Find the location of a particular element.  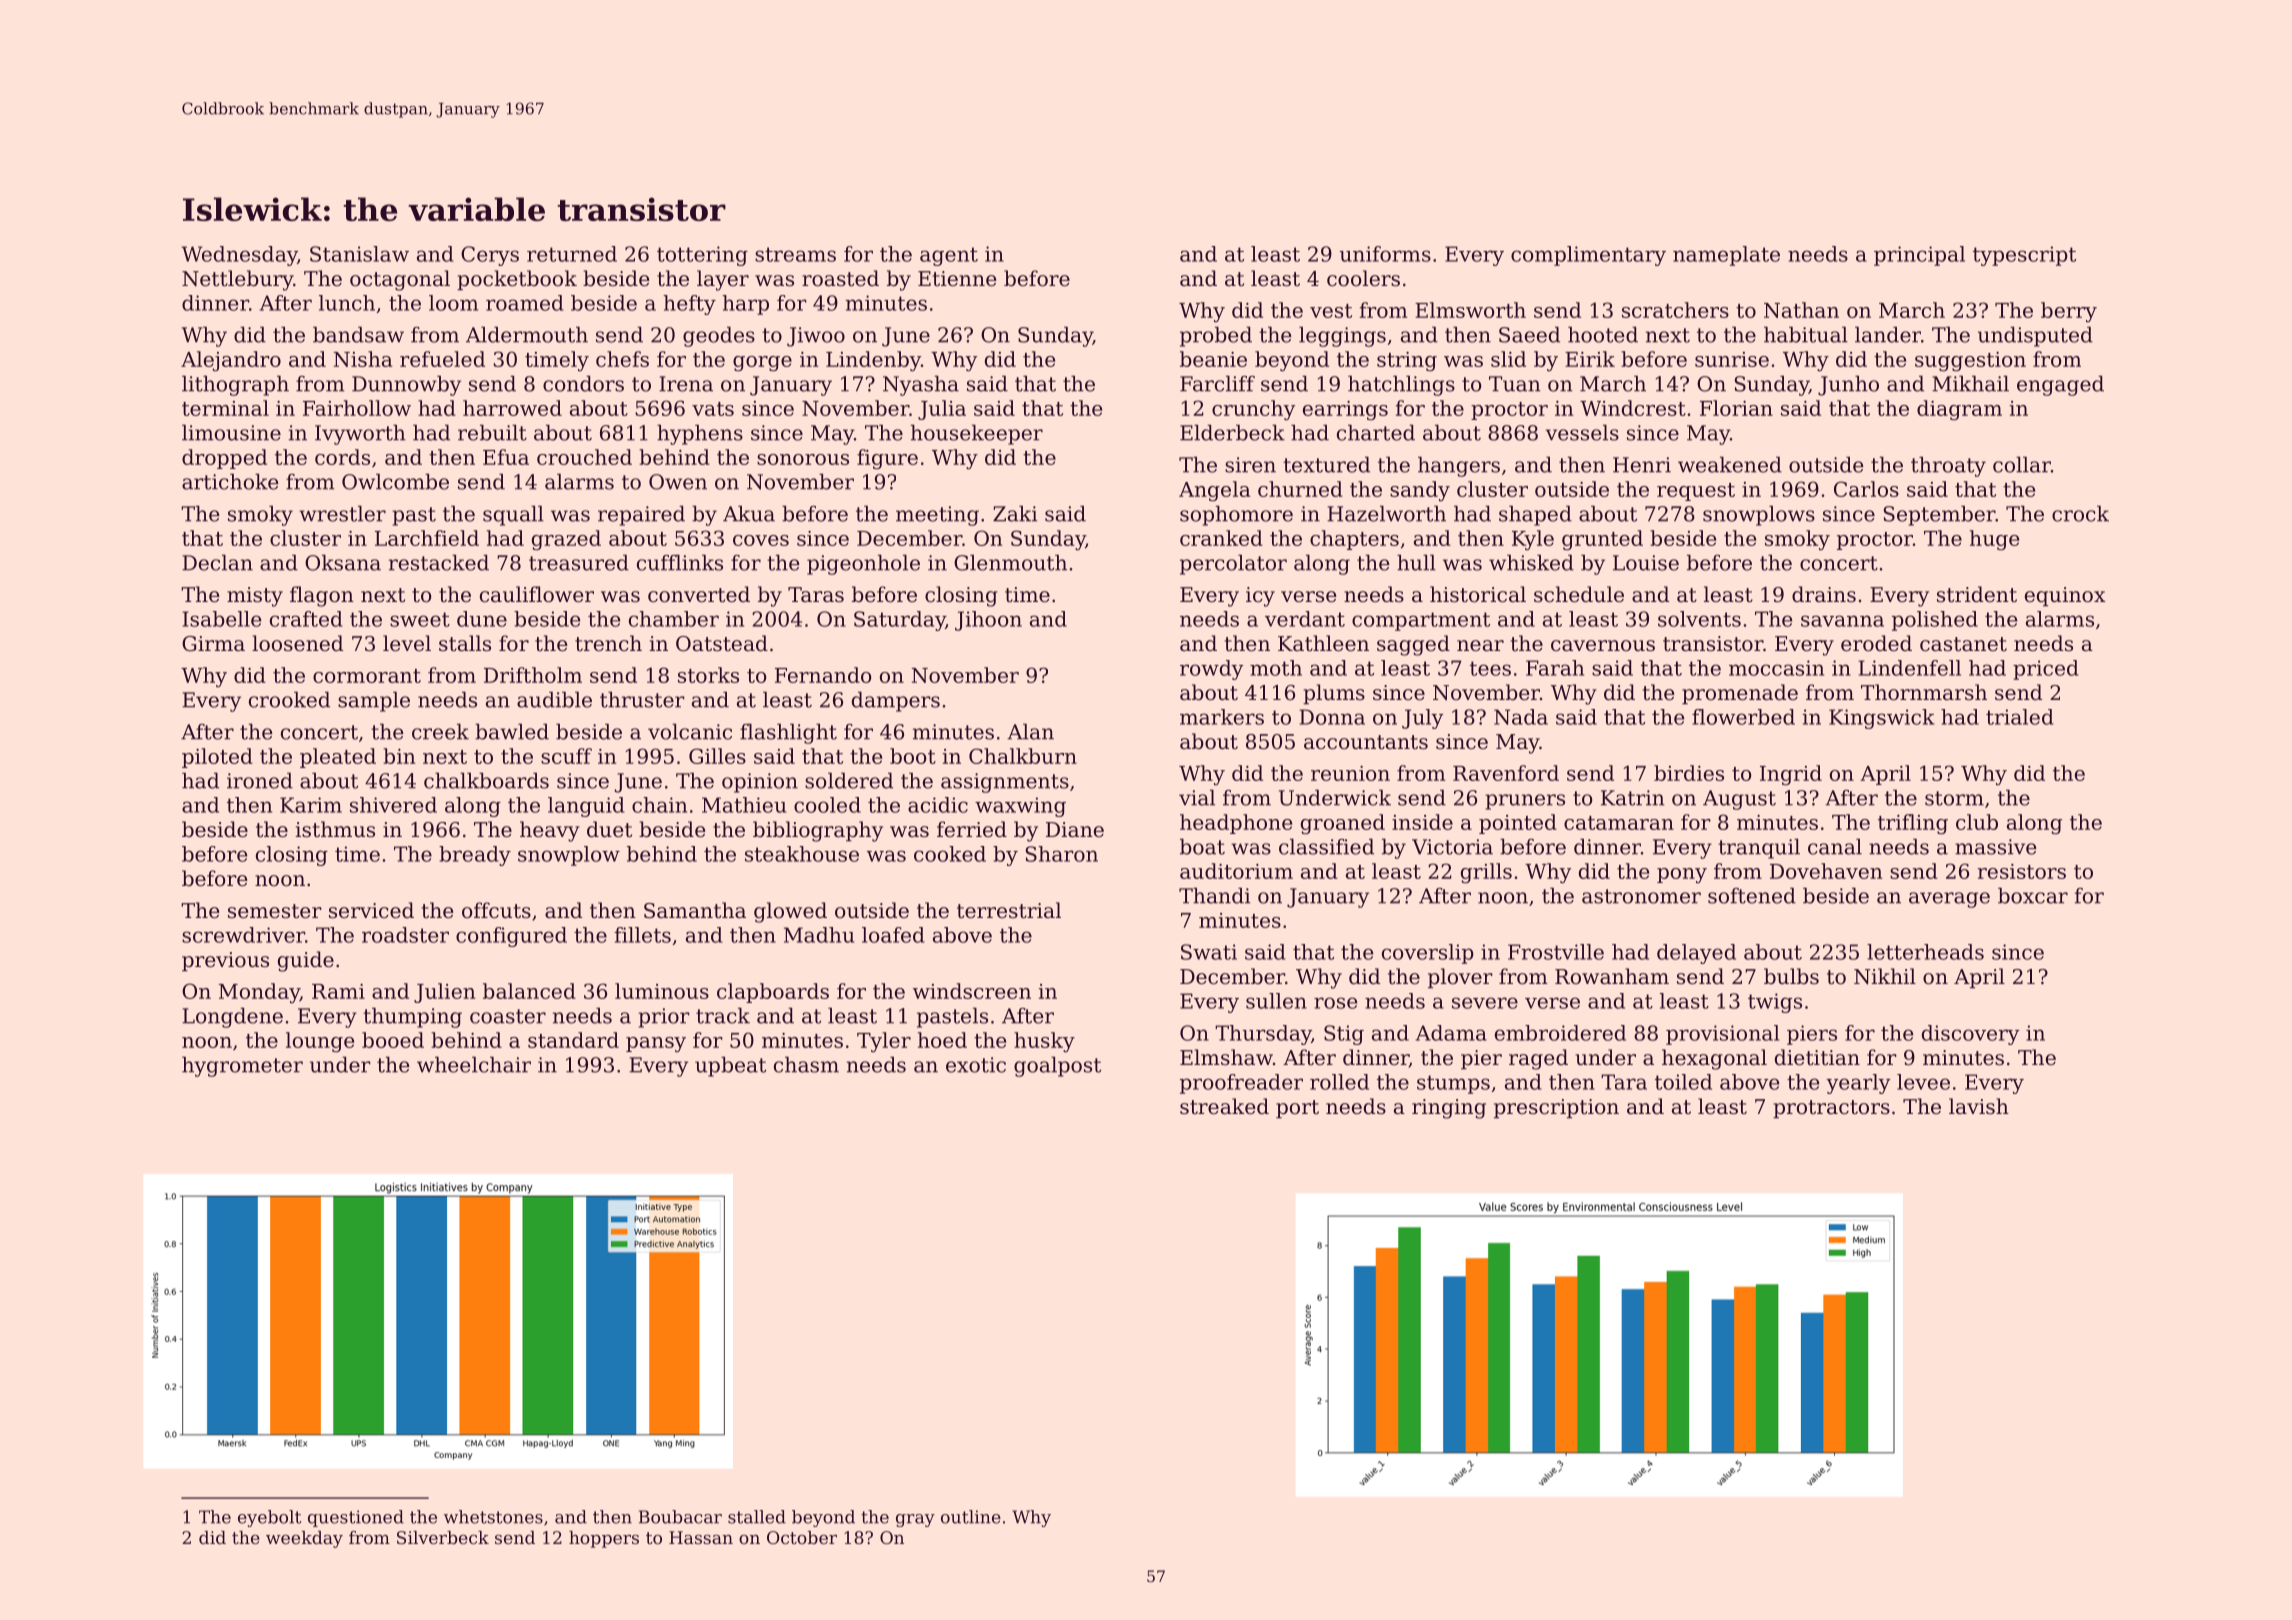

leggings is located at coordinates (1342, 336).
